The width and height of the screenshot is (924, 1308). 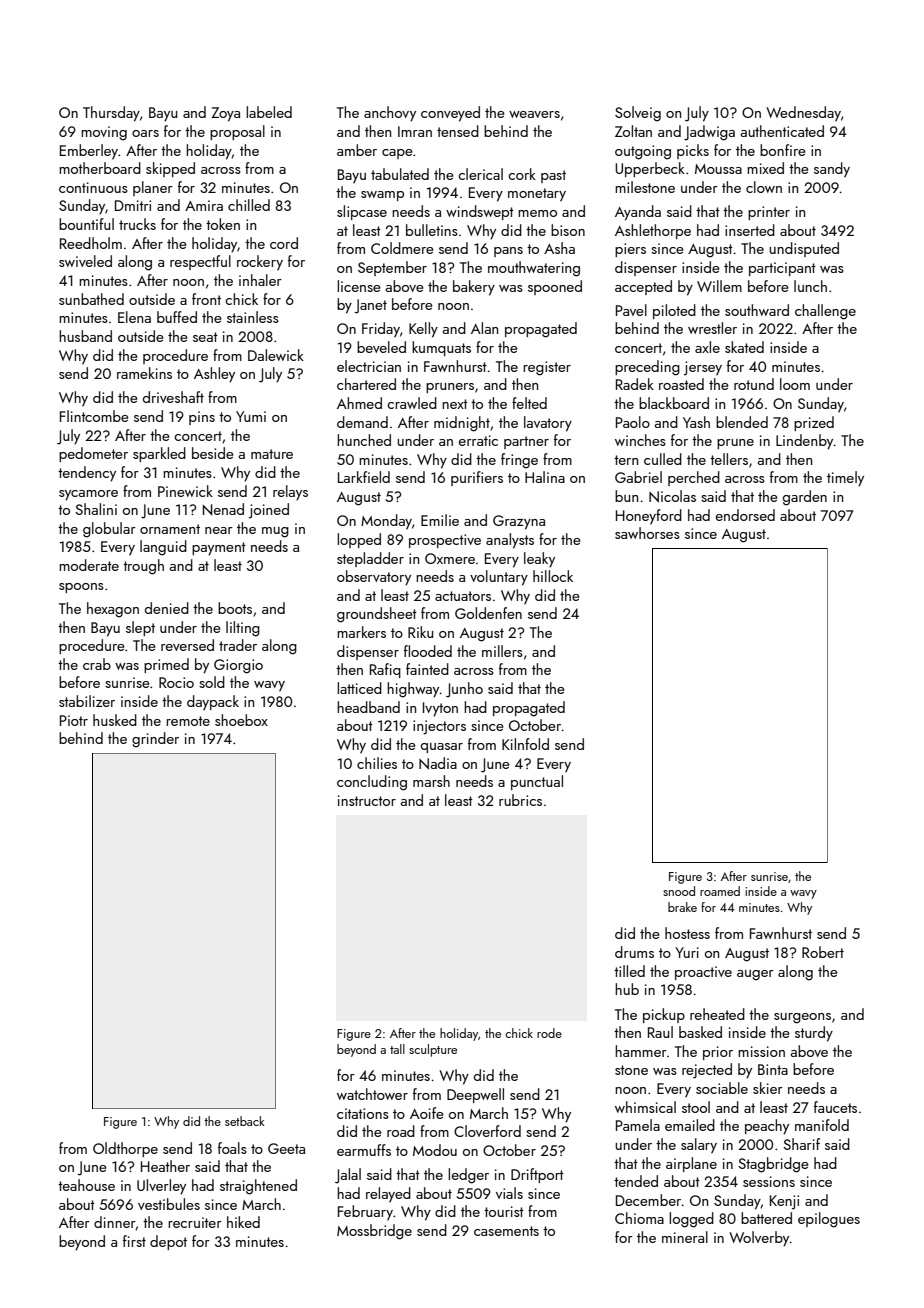 What do you see at coordinates (91, 243) in the screenshot?
I see `Reedholm` at bounding box center [91, 243].
